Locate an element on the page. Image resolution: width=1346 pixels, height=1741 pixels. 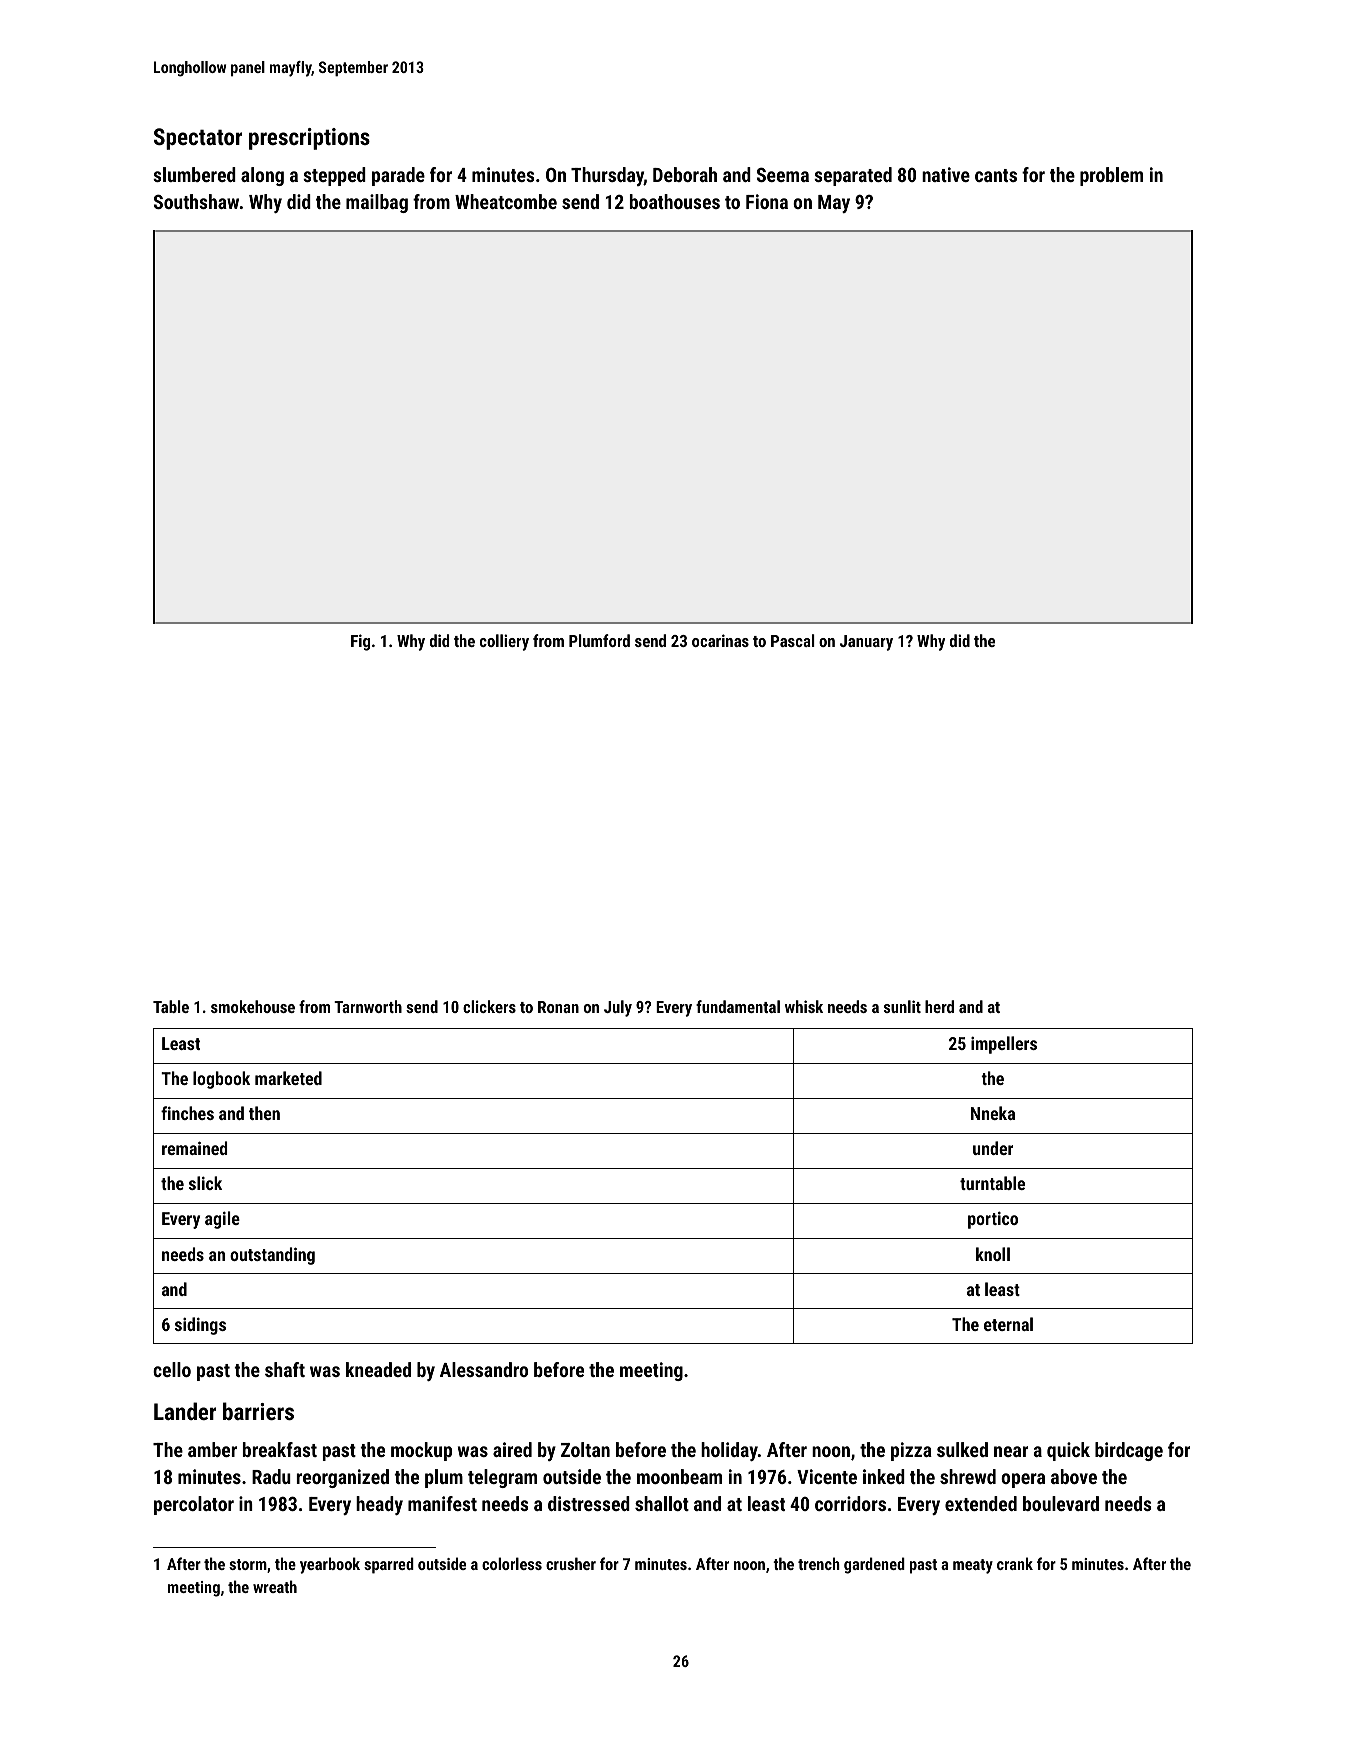
marketed is located at coordinates (288, 1078).
